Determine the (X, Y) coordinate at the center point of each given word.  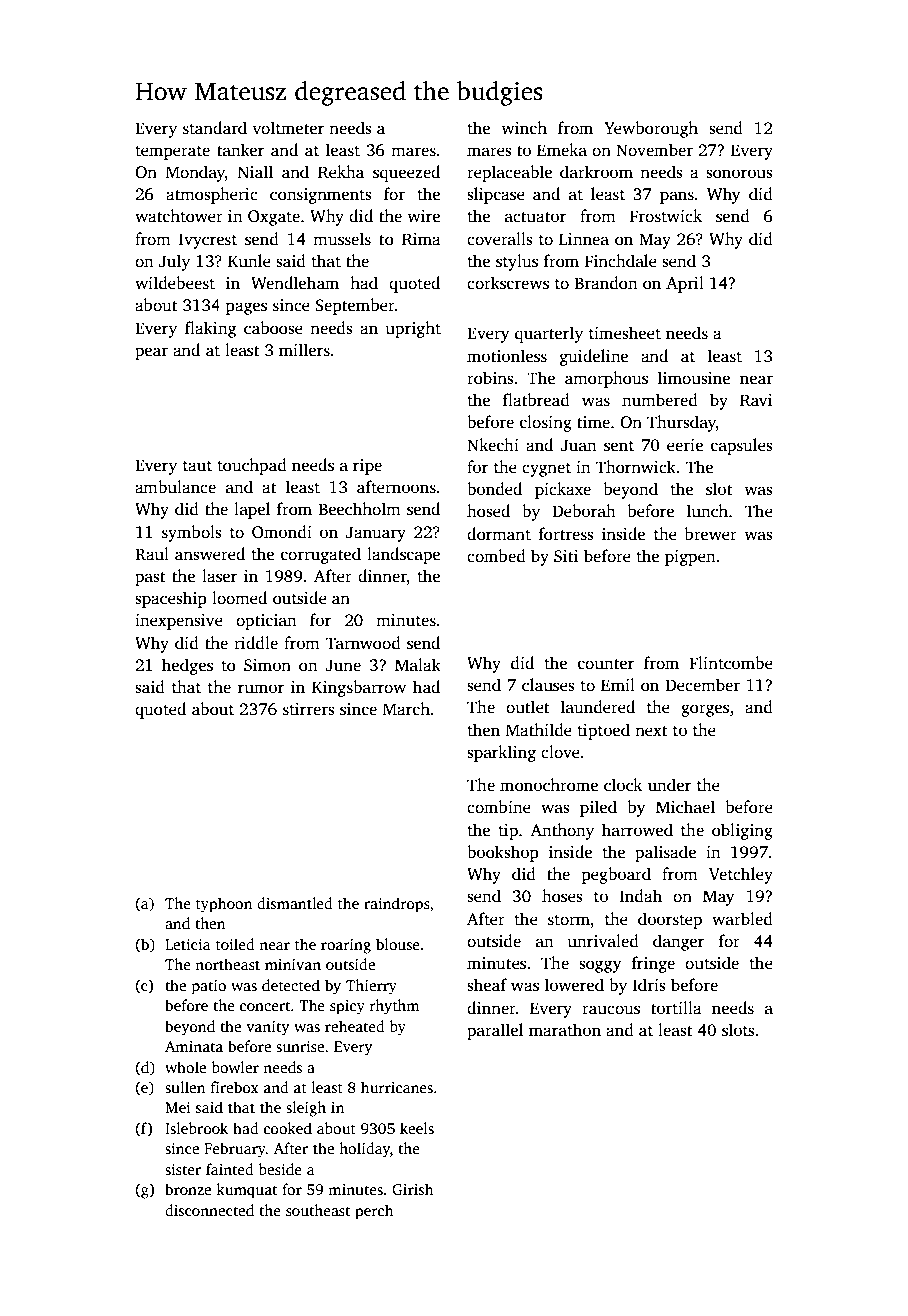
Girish (412, 1189)
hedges (187, 666)
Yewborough (651, 129)
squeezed (406, 173)
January (376, 534)
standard (215, 128)
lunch (707, 511)
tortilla (676, 1007)
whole (185, 1067)
